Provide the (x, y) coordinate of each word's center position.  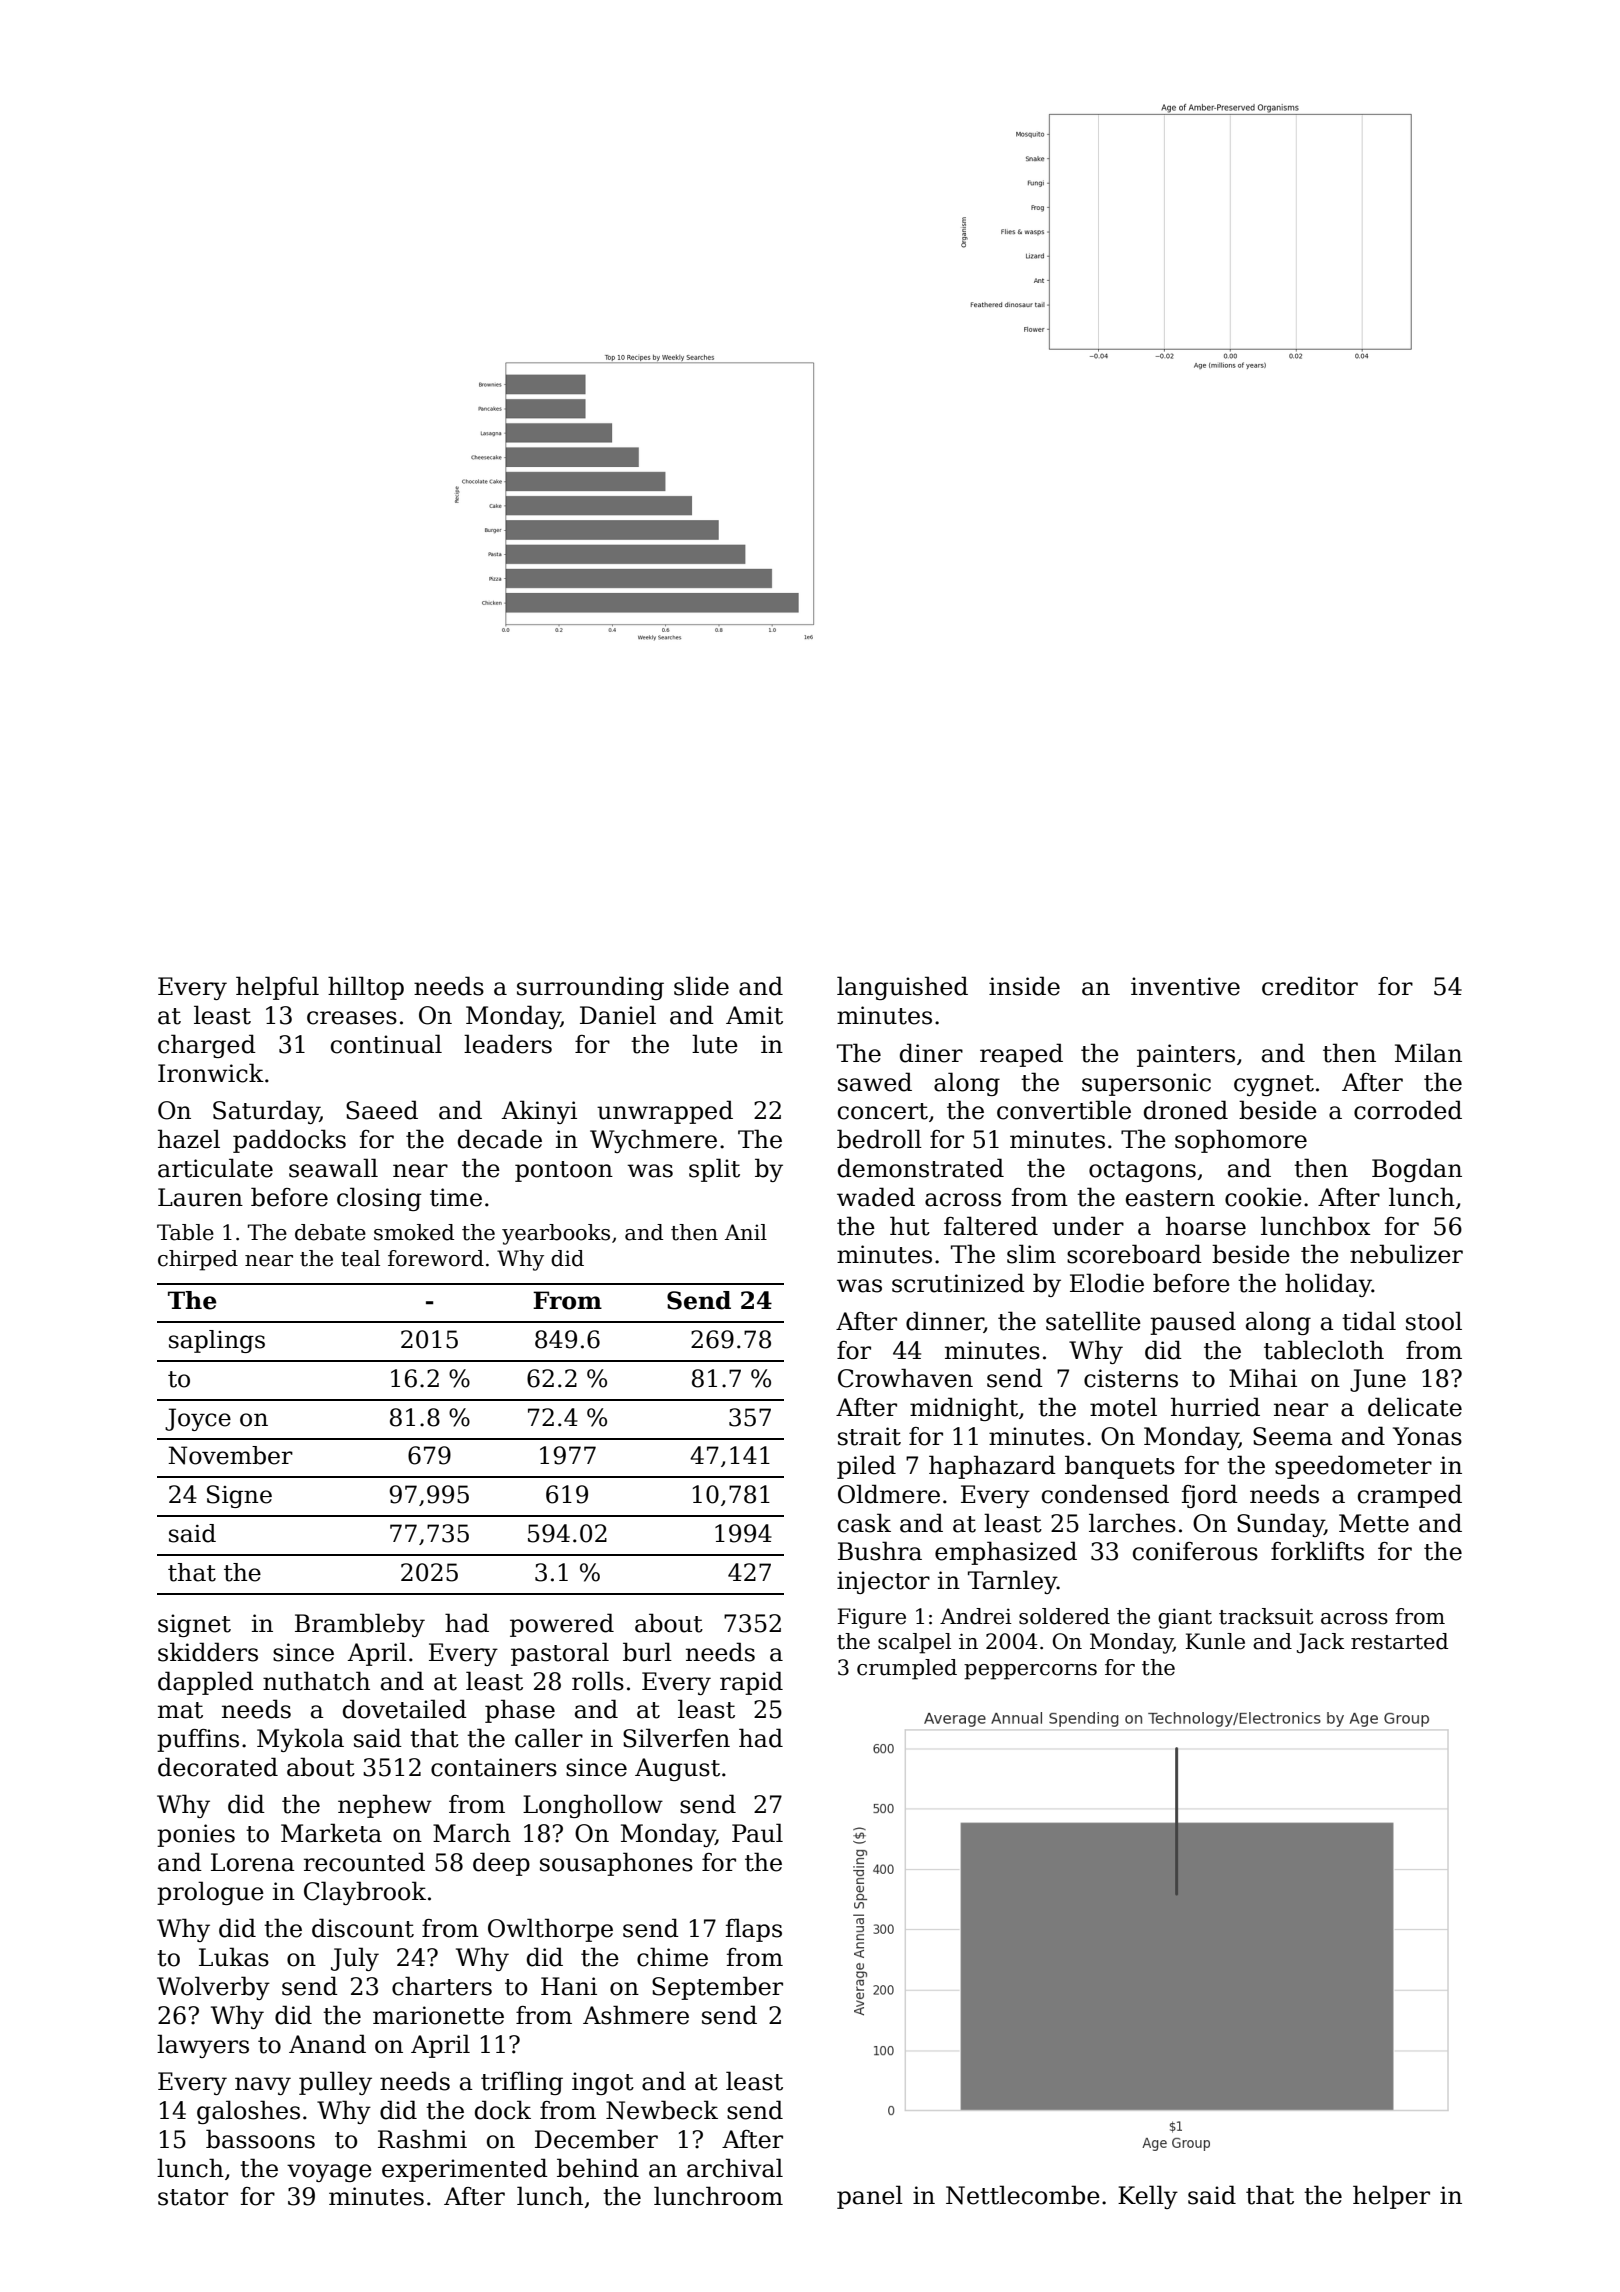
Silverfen (676, 1738)
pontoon (564, 1171)
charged (207, 1046)
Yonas (1427, 1436)
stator (193, 2197)
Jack (1321, 1643)
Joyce (198, 1419)
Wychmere (653, 1141)
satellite (1093, 1321)
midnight (964, 1409)
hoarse (1206, 1226)
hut (910, 1226)
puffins (198, 1740)
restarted (1399, 1641)
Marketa (331, 1833)
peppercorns (1030, 1672)
